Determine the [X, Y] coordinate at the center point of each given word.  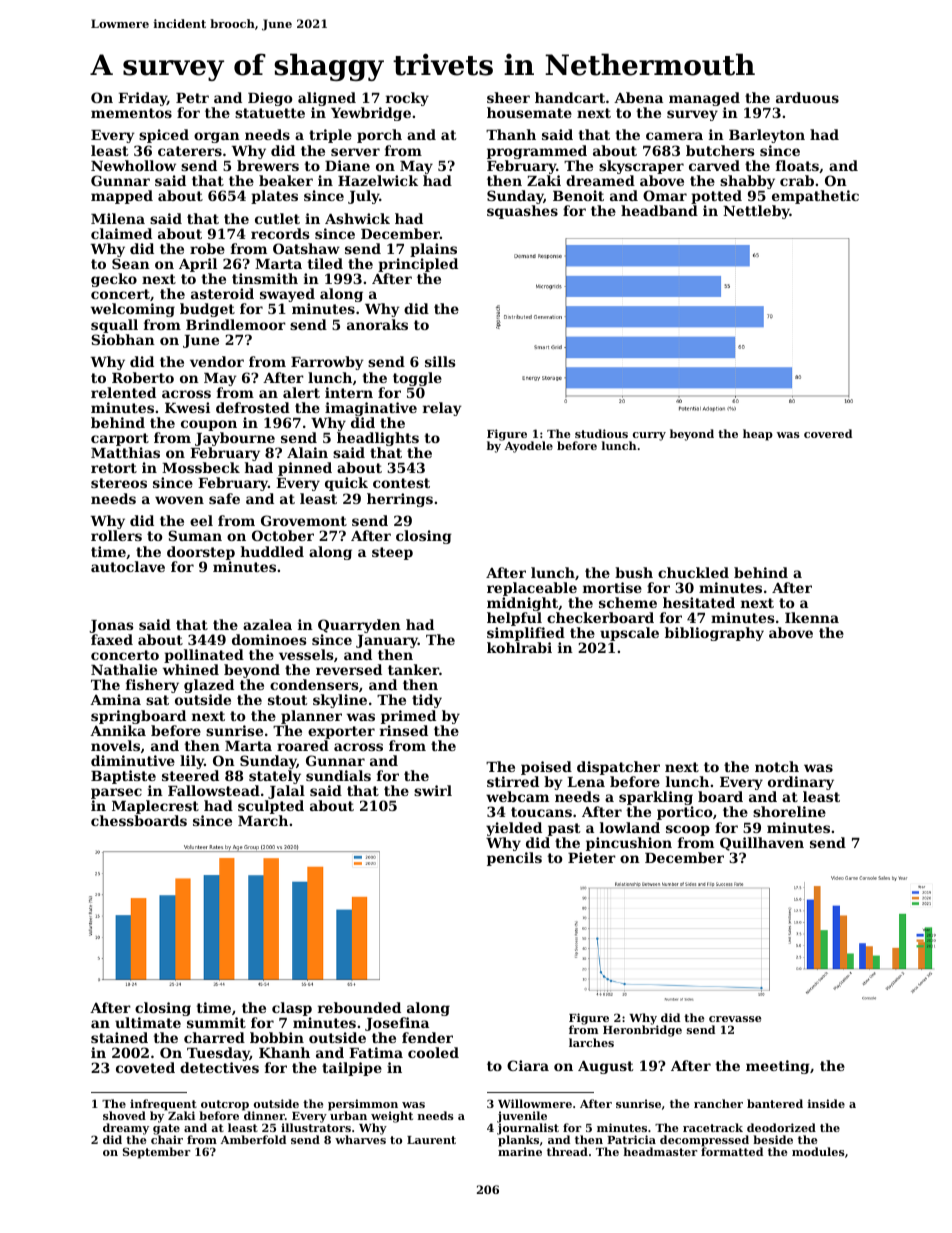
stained [119, 1037]
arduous [807, 97]
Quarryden [359, 626]
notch [777, 766]
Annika [118, 730]
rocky [407, 99]
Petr [192, 98]
